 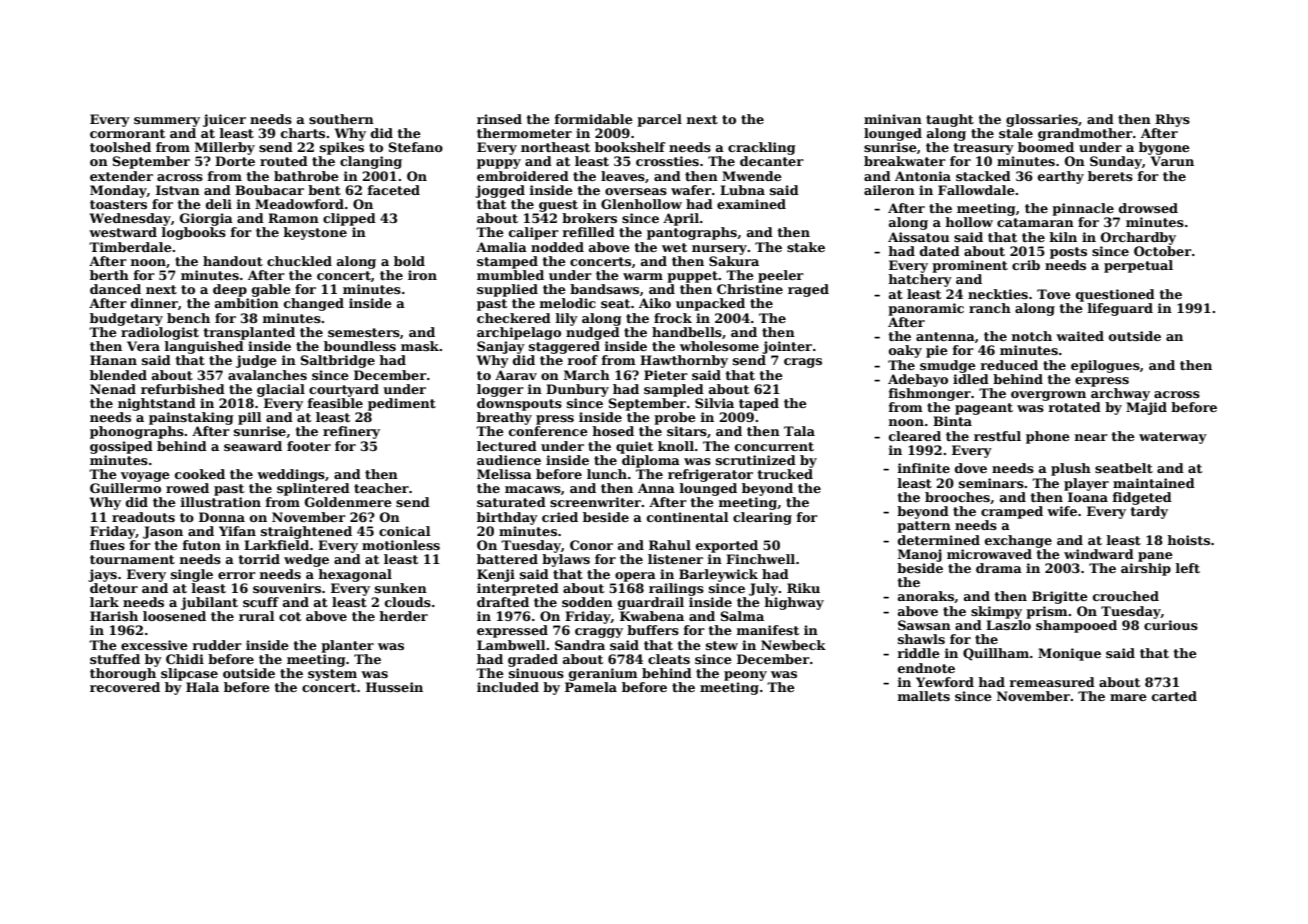 What do you see at coordinates (167, 122) in the document?
I see `summery` at bounding box center [167, 122].
